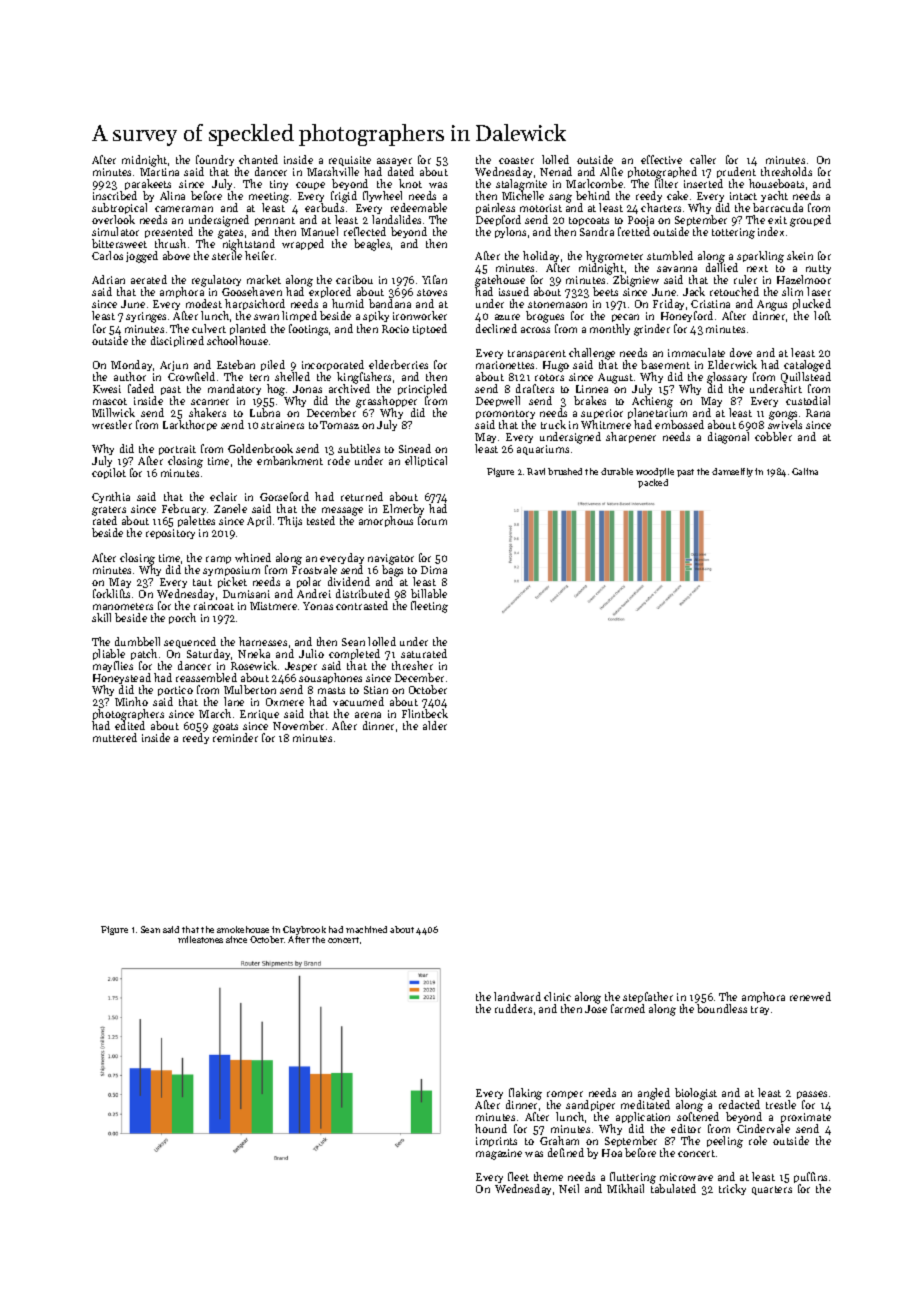 The width and height of the screenshot is (924, 1308). Describe the element at coordinates (499, 1154) in the screenshot. I see `magazine` at that location.
